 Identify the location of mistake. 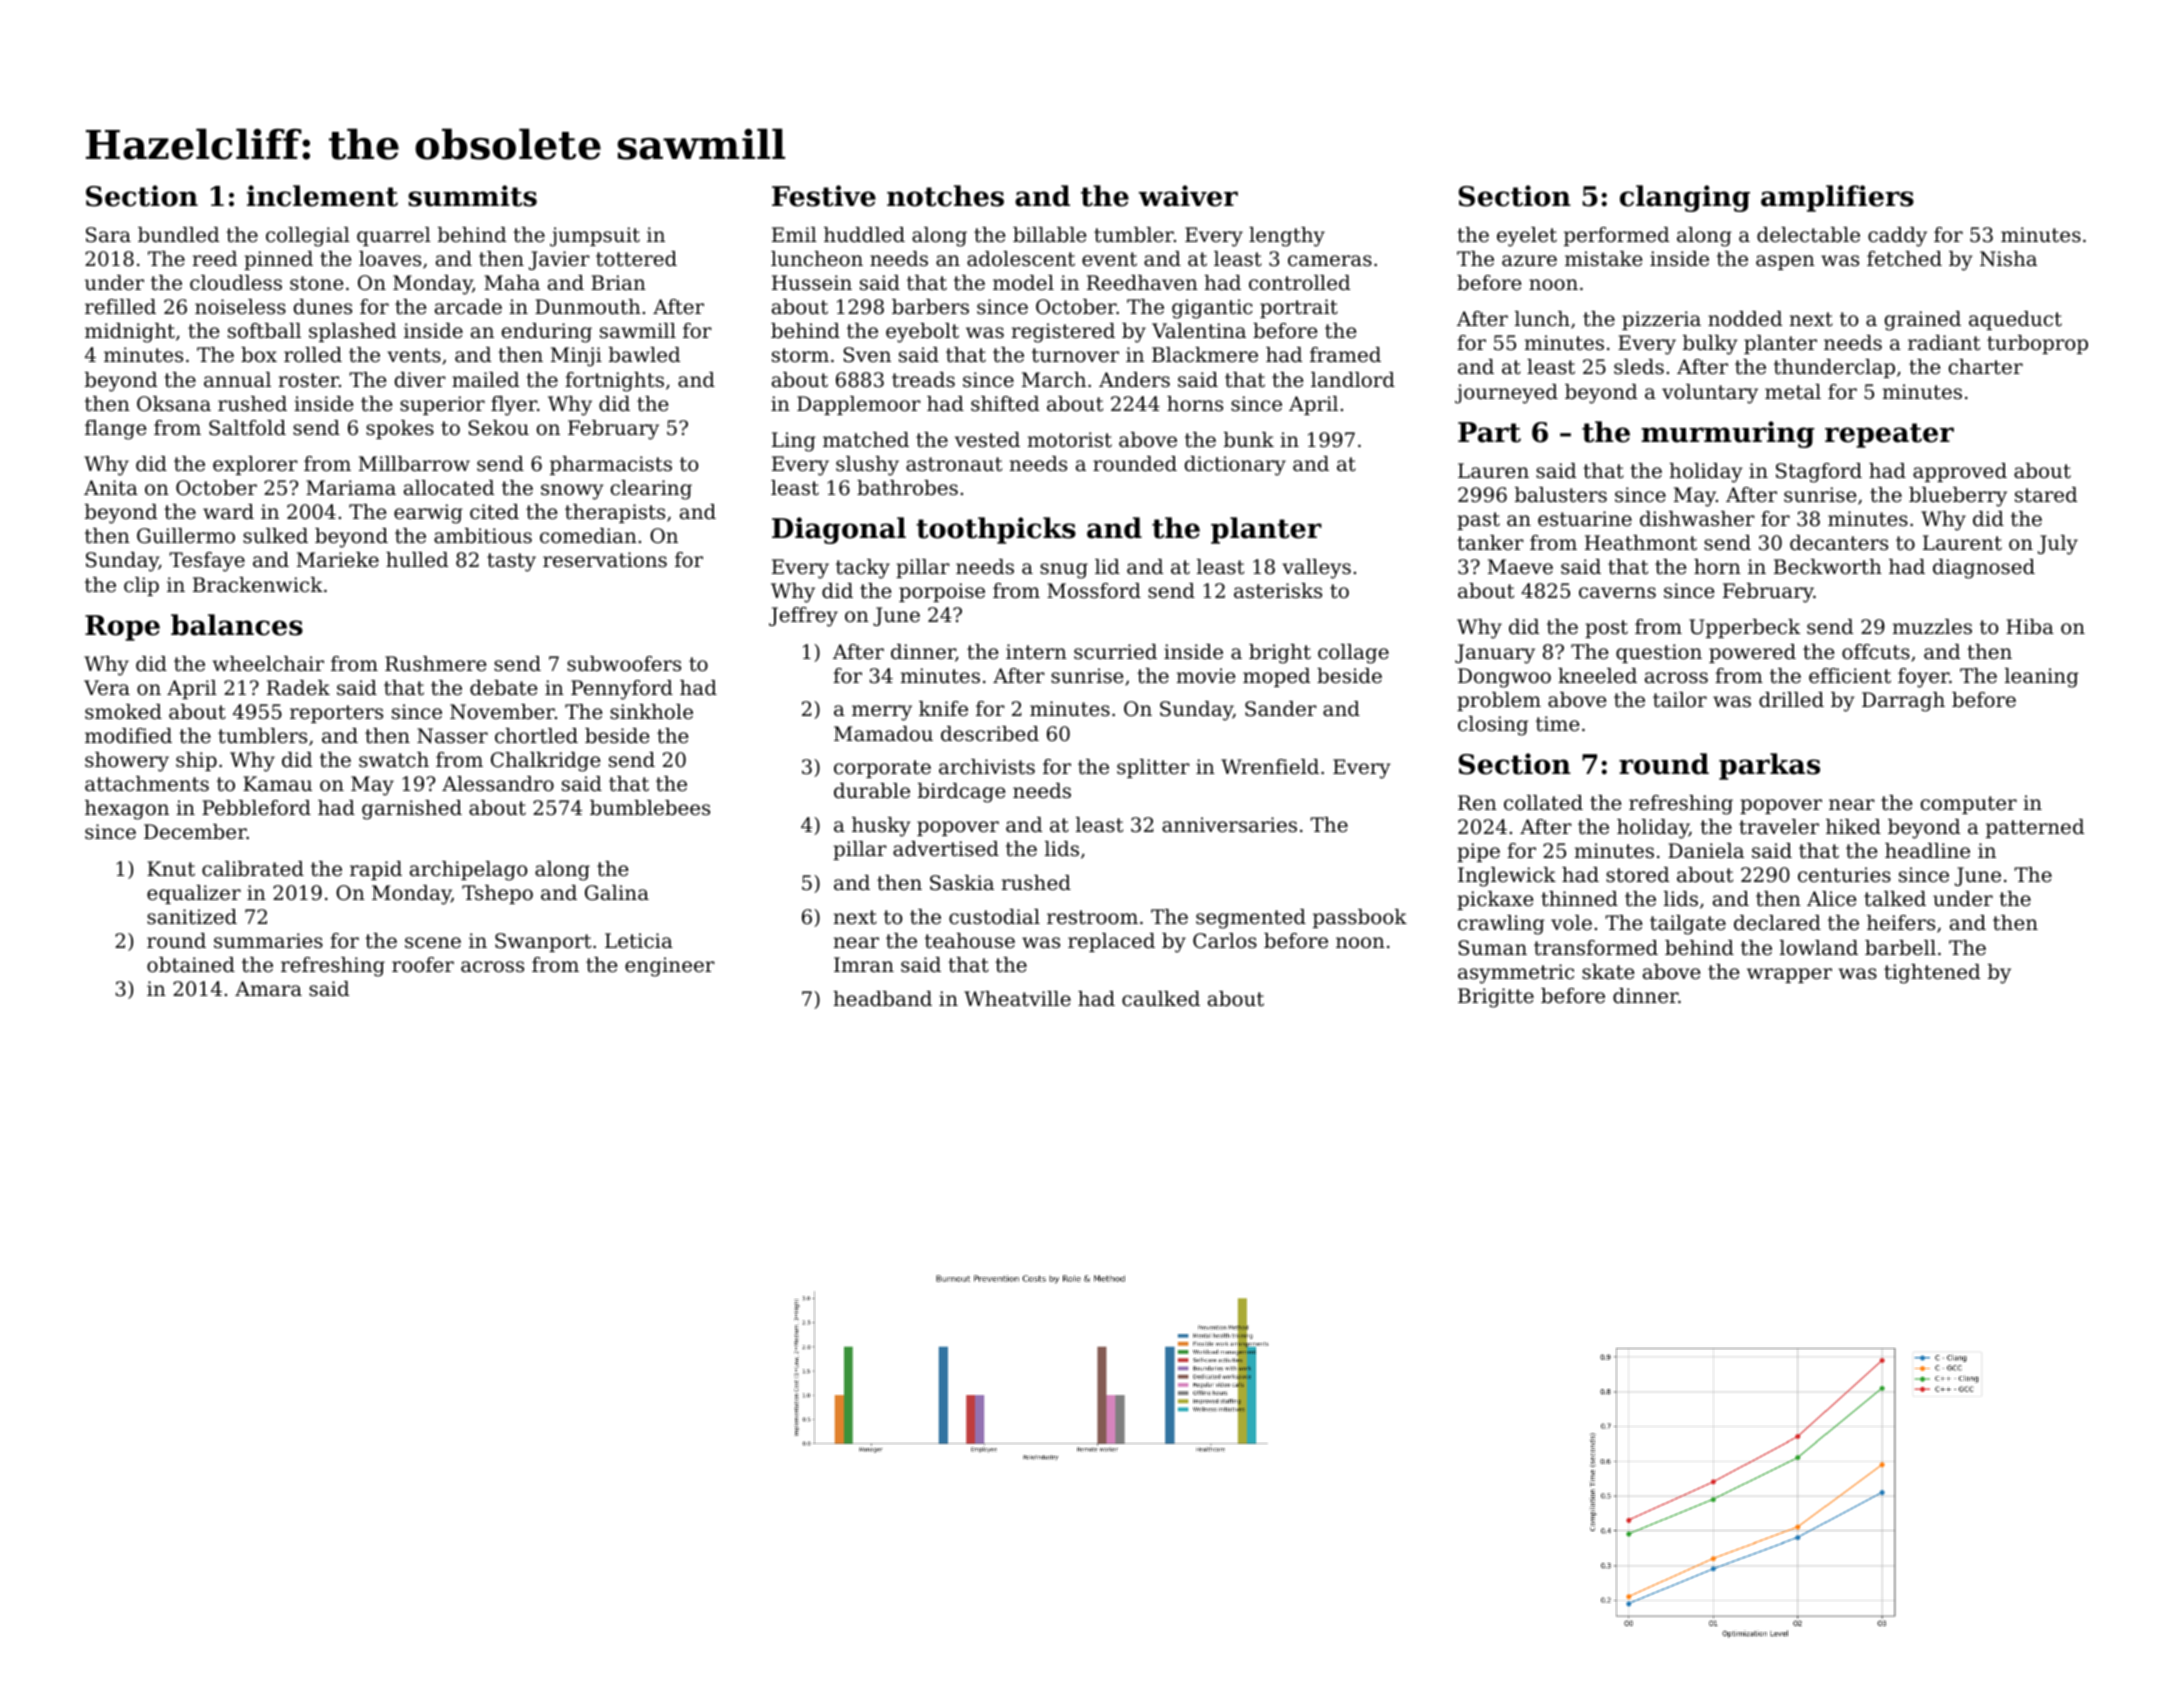
(1604, 259).
